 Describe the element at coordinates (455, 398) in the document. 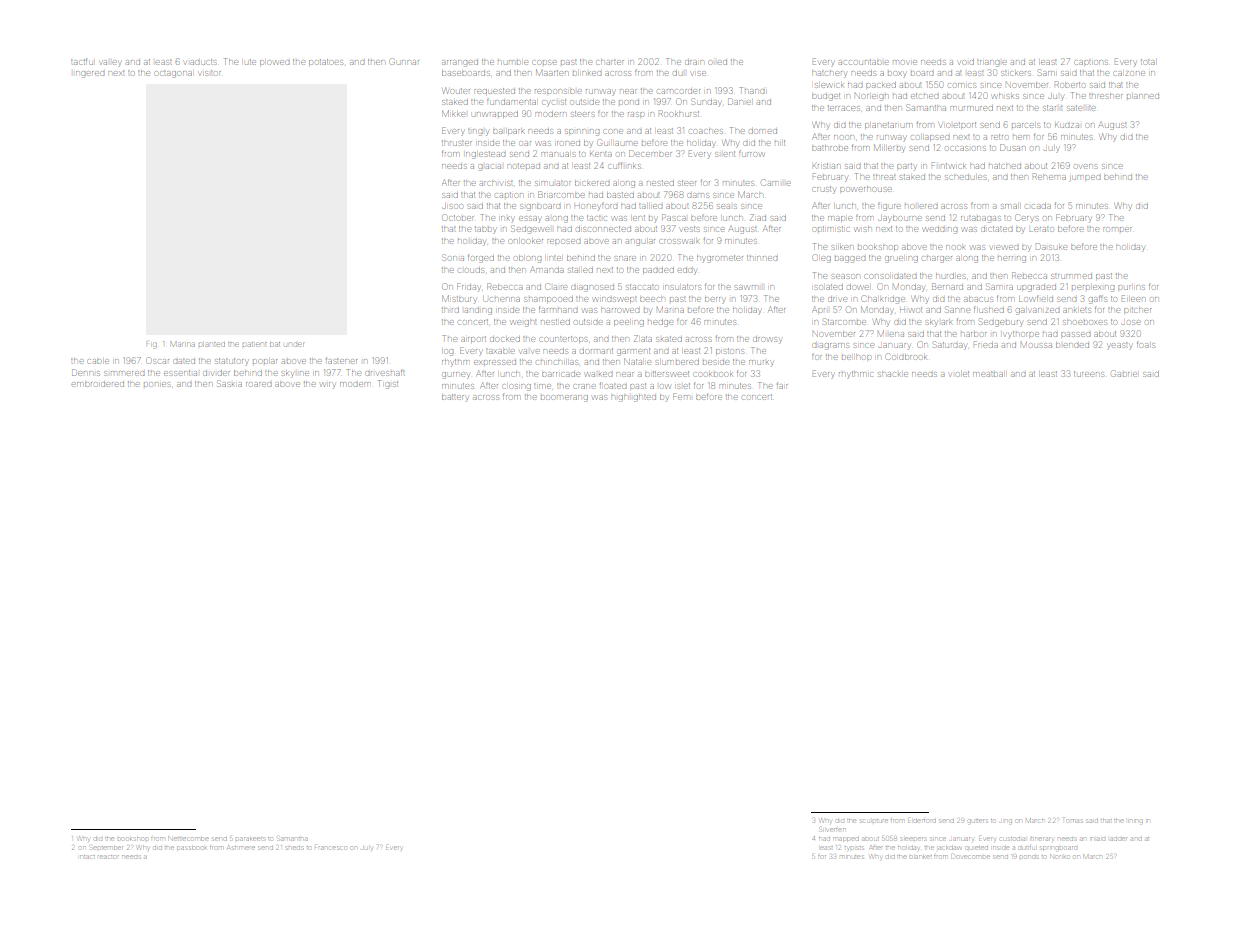

I see `battery` at that location.
